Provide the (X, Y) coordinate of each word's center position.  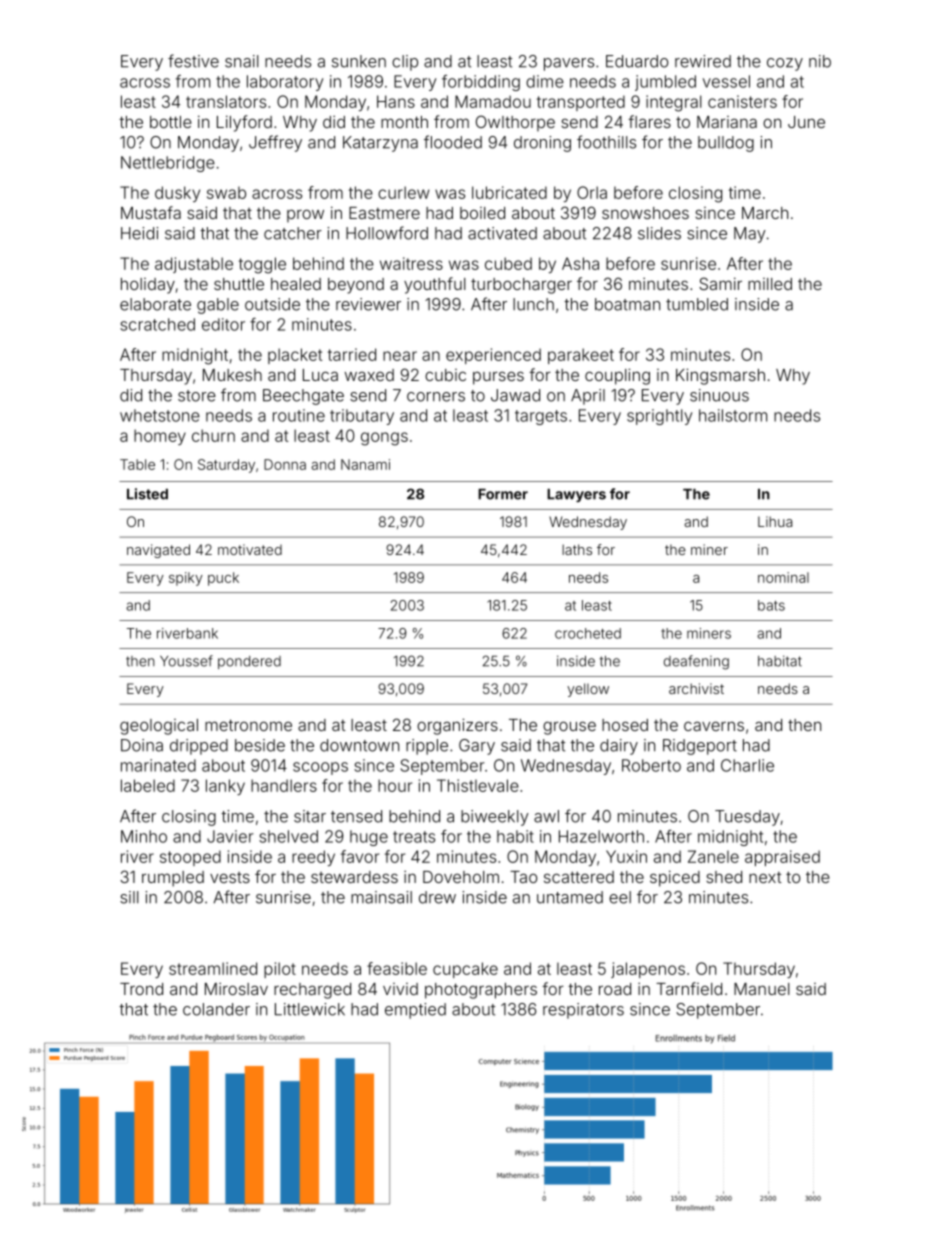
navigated (158, 551)
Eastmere (384, 213)
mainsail (381, 897)
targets (541, 417)
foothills (606, 142)
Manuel (762, 989)
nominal (783, 577)
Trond (141, 989)
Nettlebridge (168, 164)
